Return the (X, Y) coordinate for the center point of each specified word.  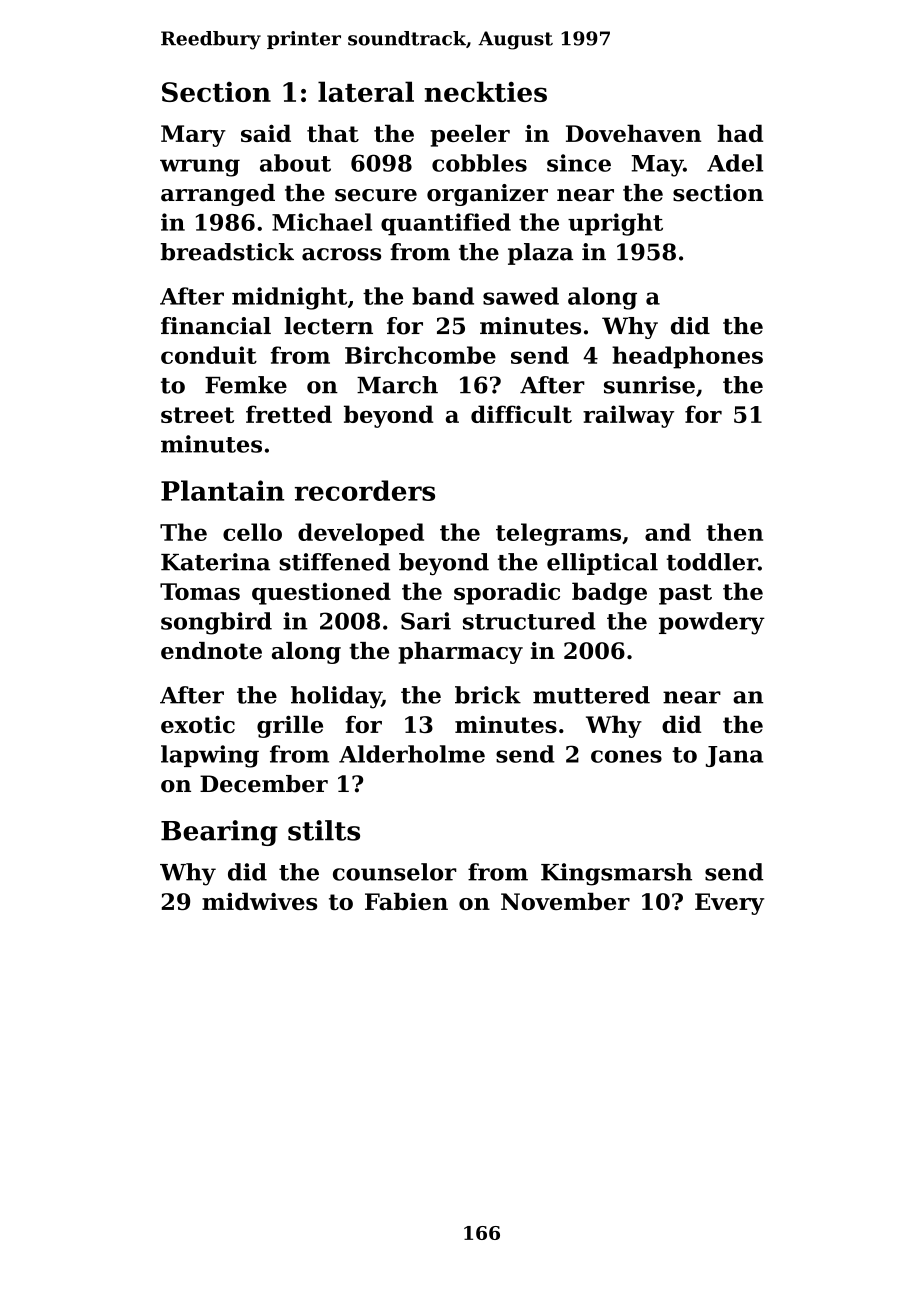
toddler (712, 562)
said (266, 133)
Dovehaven (633, 133)
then (734, 532)
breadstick (227, 252)
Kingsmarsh (616, 874)
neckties (486, 91)
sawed (521, 296)
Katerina (215, 562)
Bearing (219, 833)
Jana (734, 756)
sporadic (507, 593)
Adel (735, 163)
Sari (426, 621)
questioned (321, 593)
